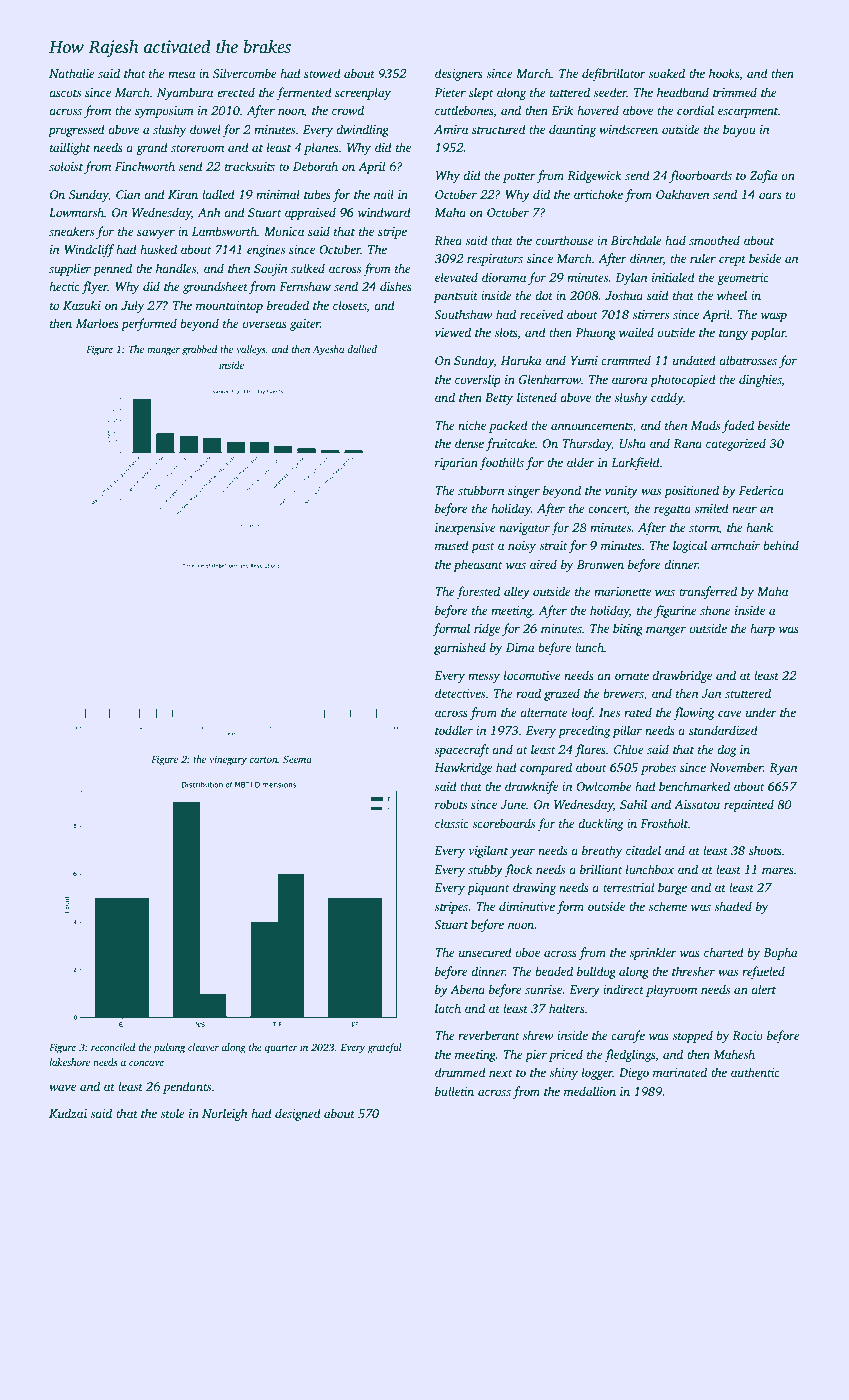 This screenshot has height=1400, width=849. What do you see at coordinates (263, 760) in the screenshot?
I see `carton` at bounding box center [263, 760].
